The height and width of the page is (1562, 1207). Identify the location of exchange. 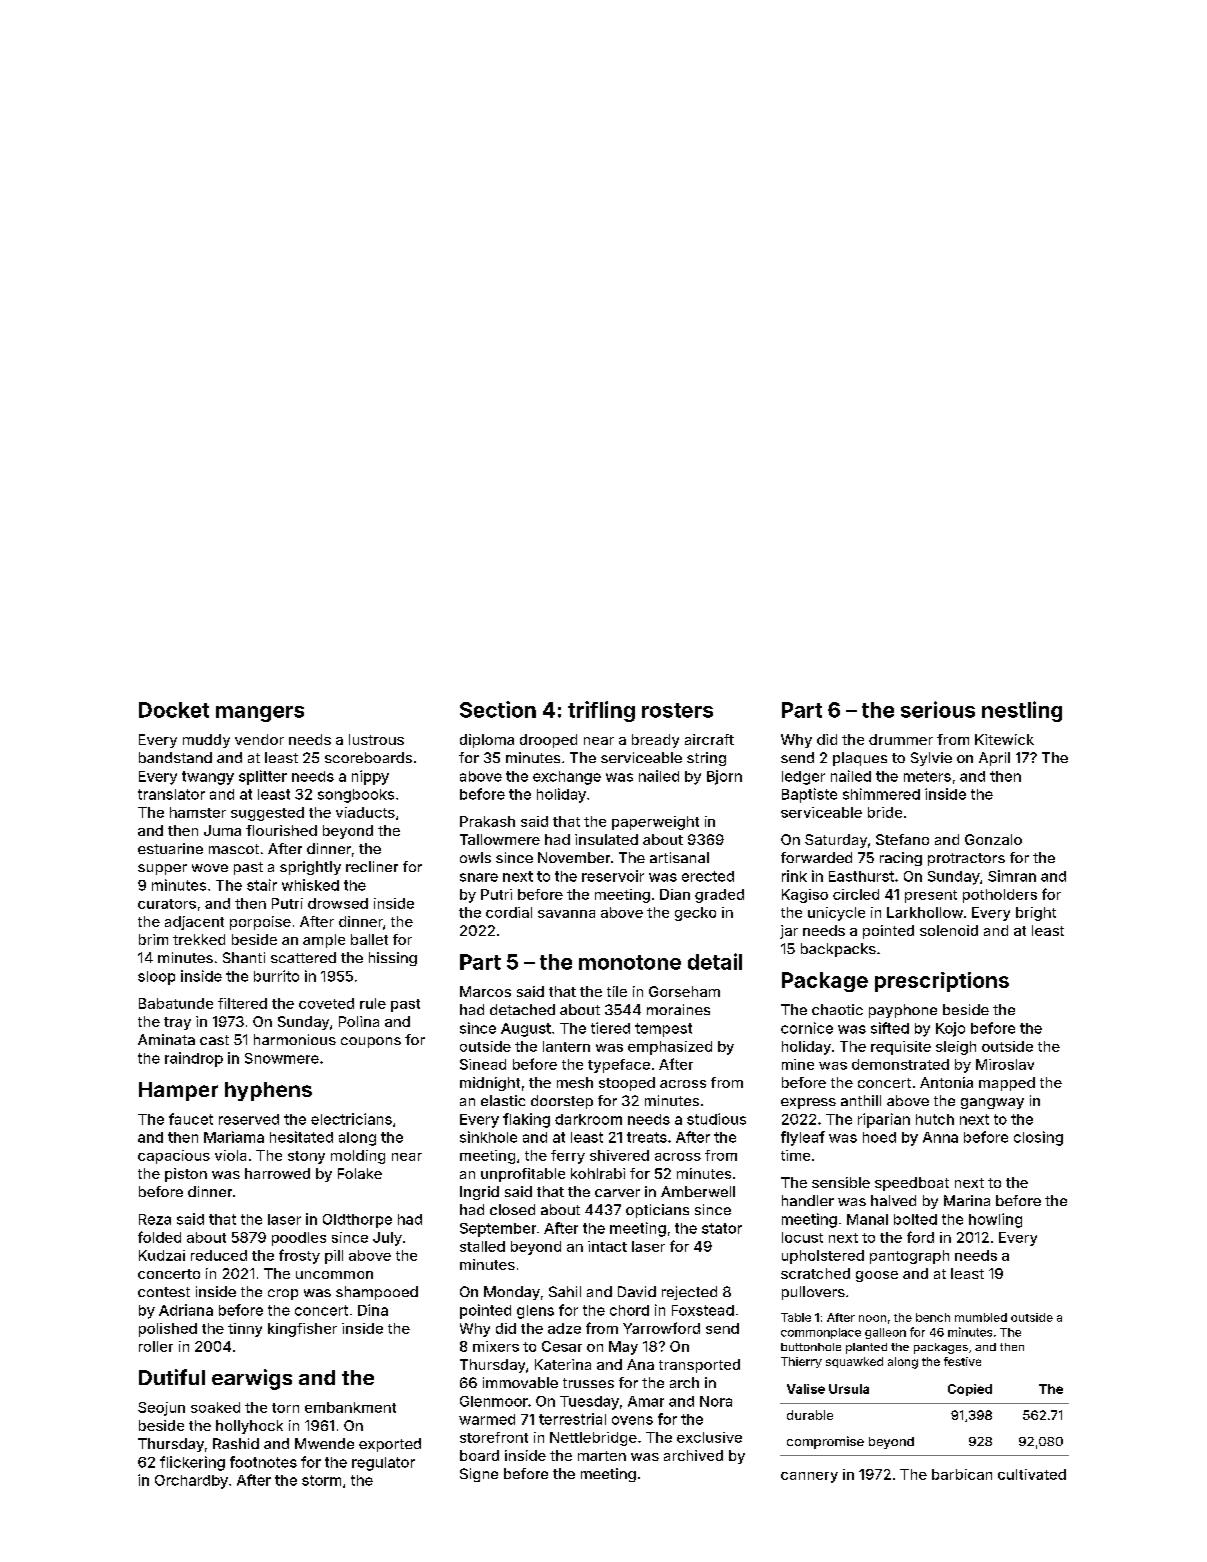
(567, 778).
